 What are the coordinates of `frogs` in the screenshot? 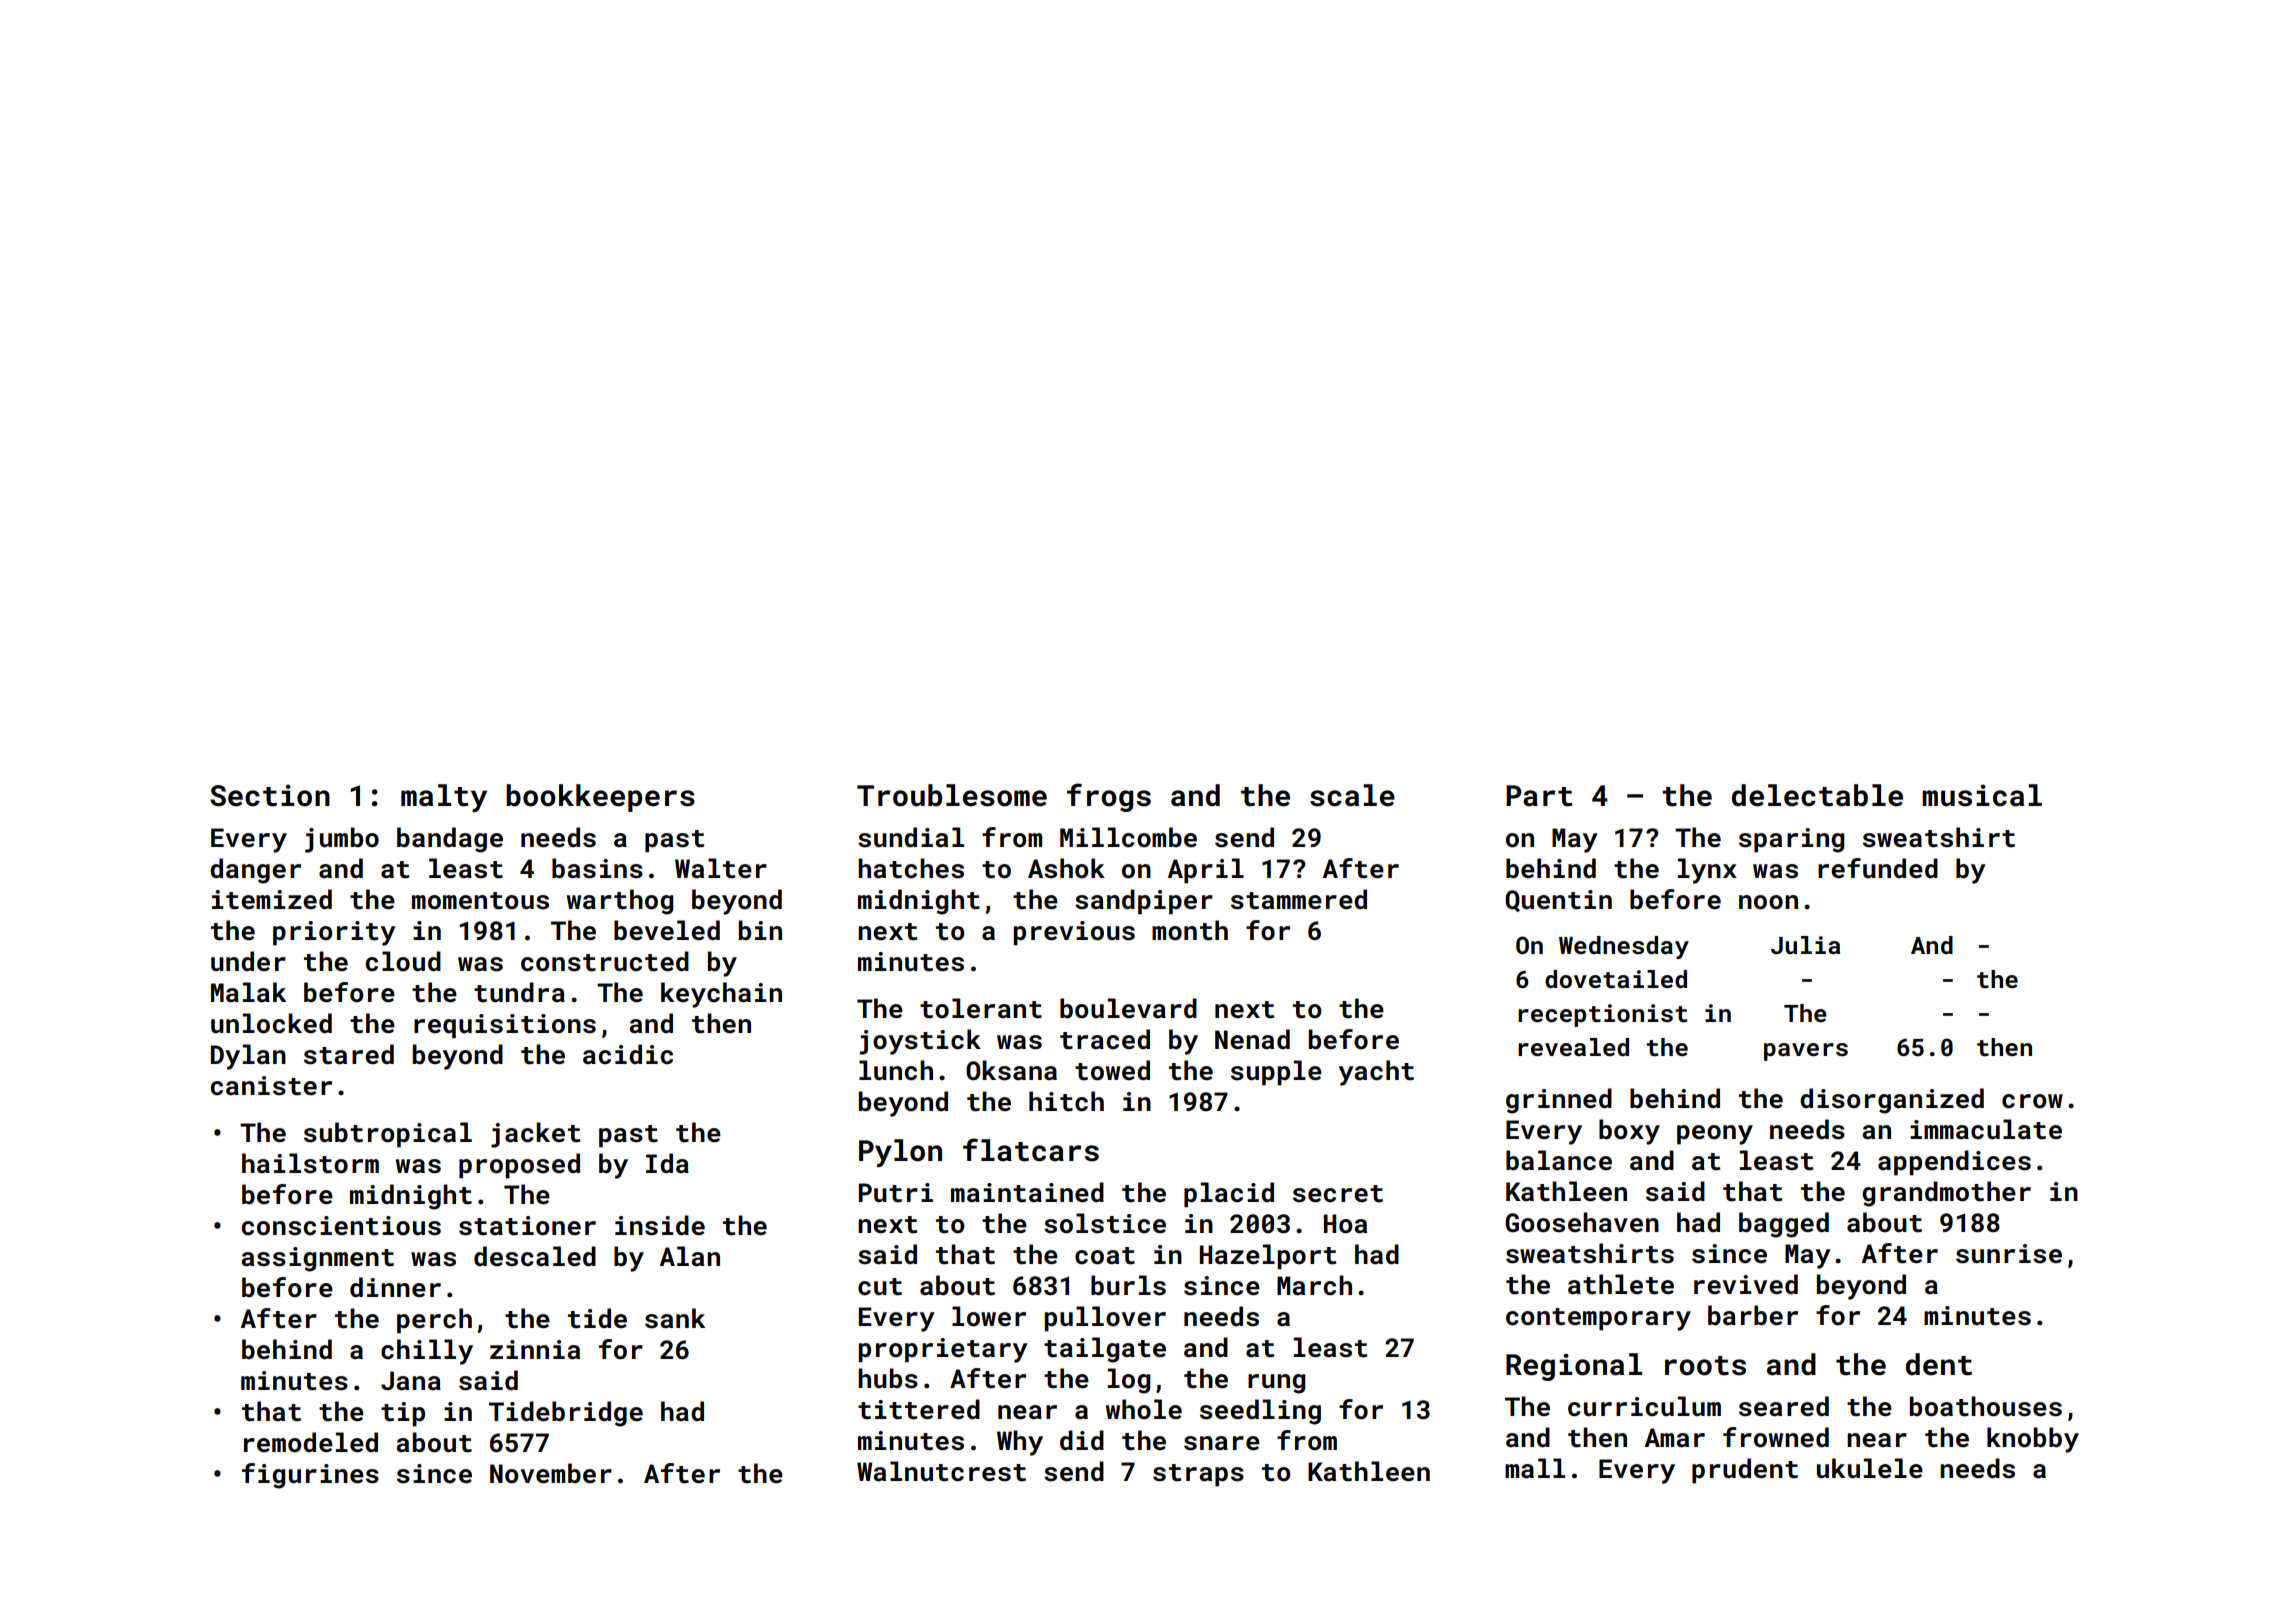 It's located at (1109, 797).
